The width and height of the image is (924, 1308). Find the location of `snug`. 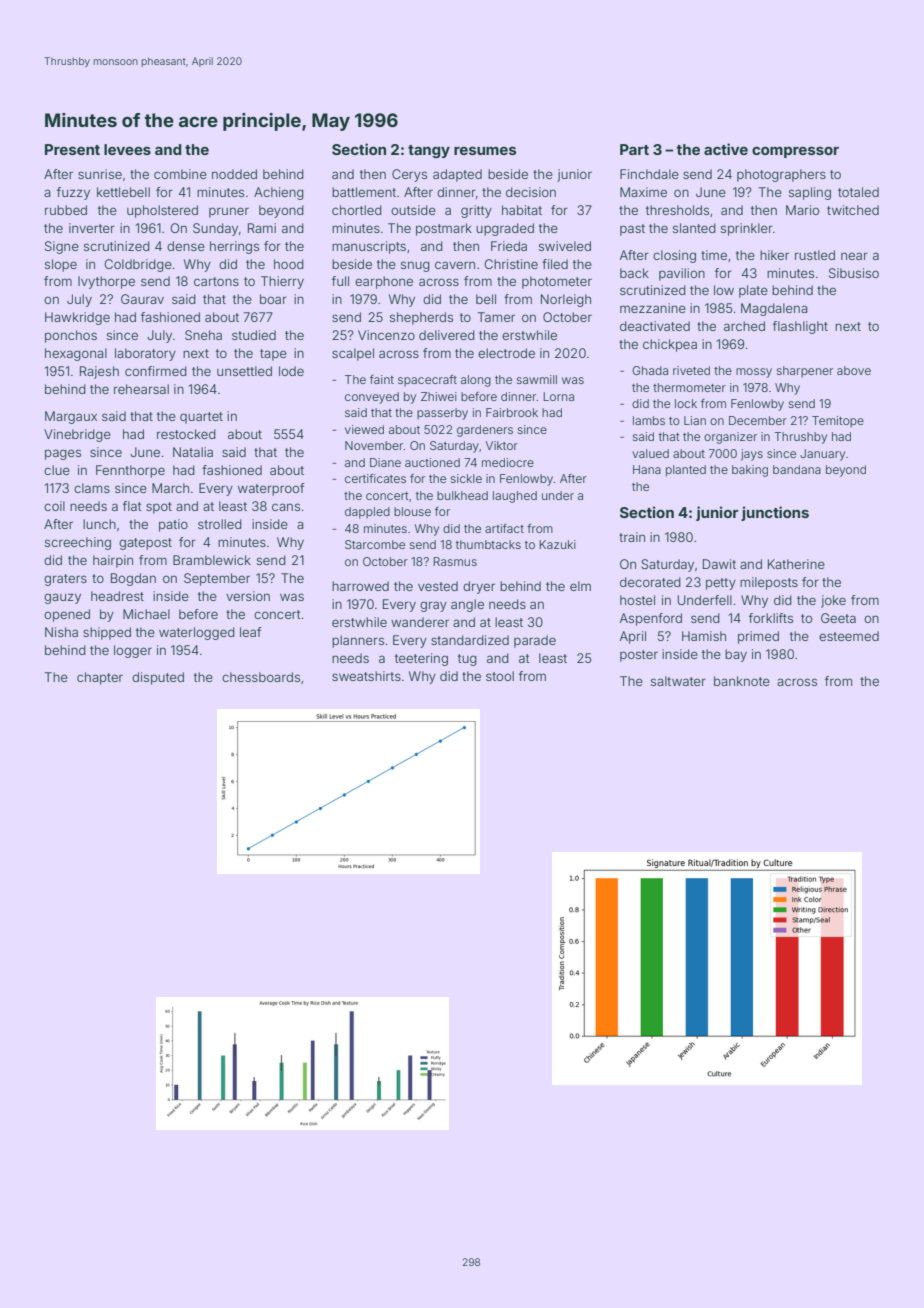

snug is located at coordinates (415, 266).
